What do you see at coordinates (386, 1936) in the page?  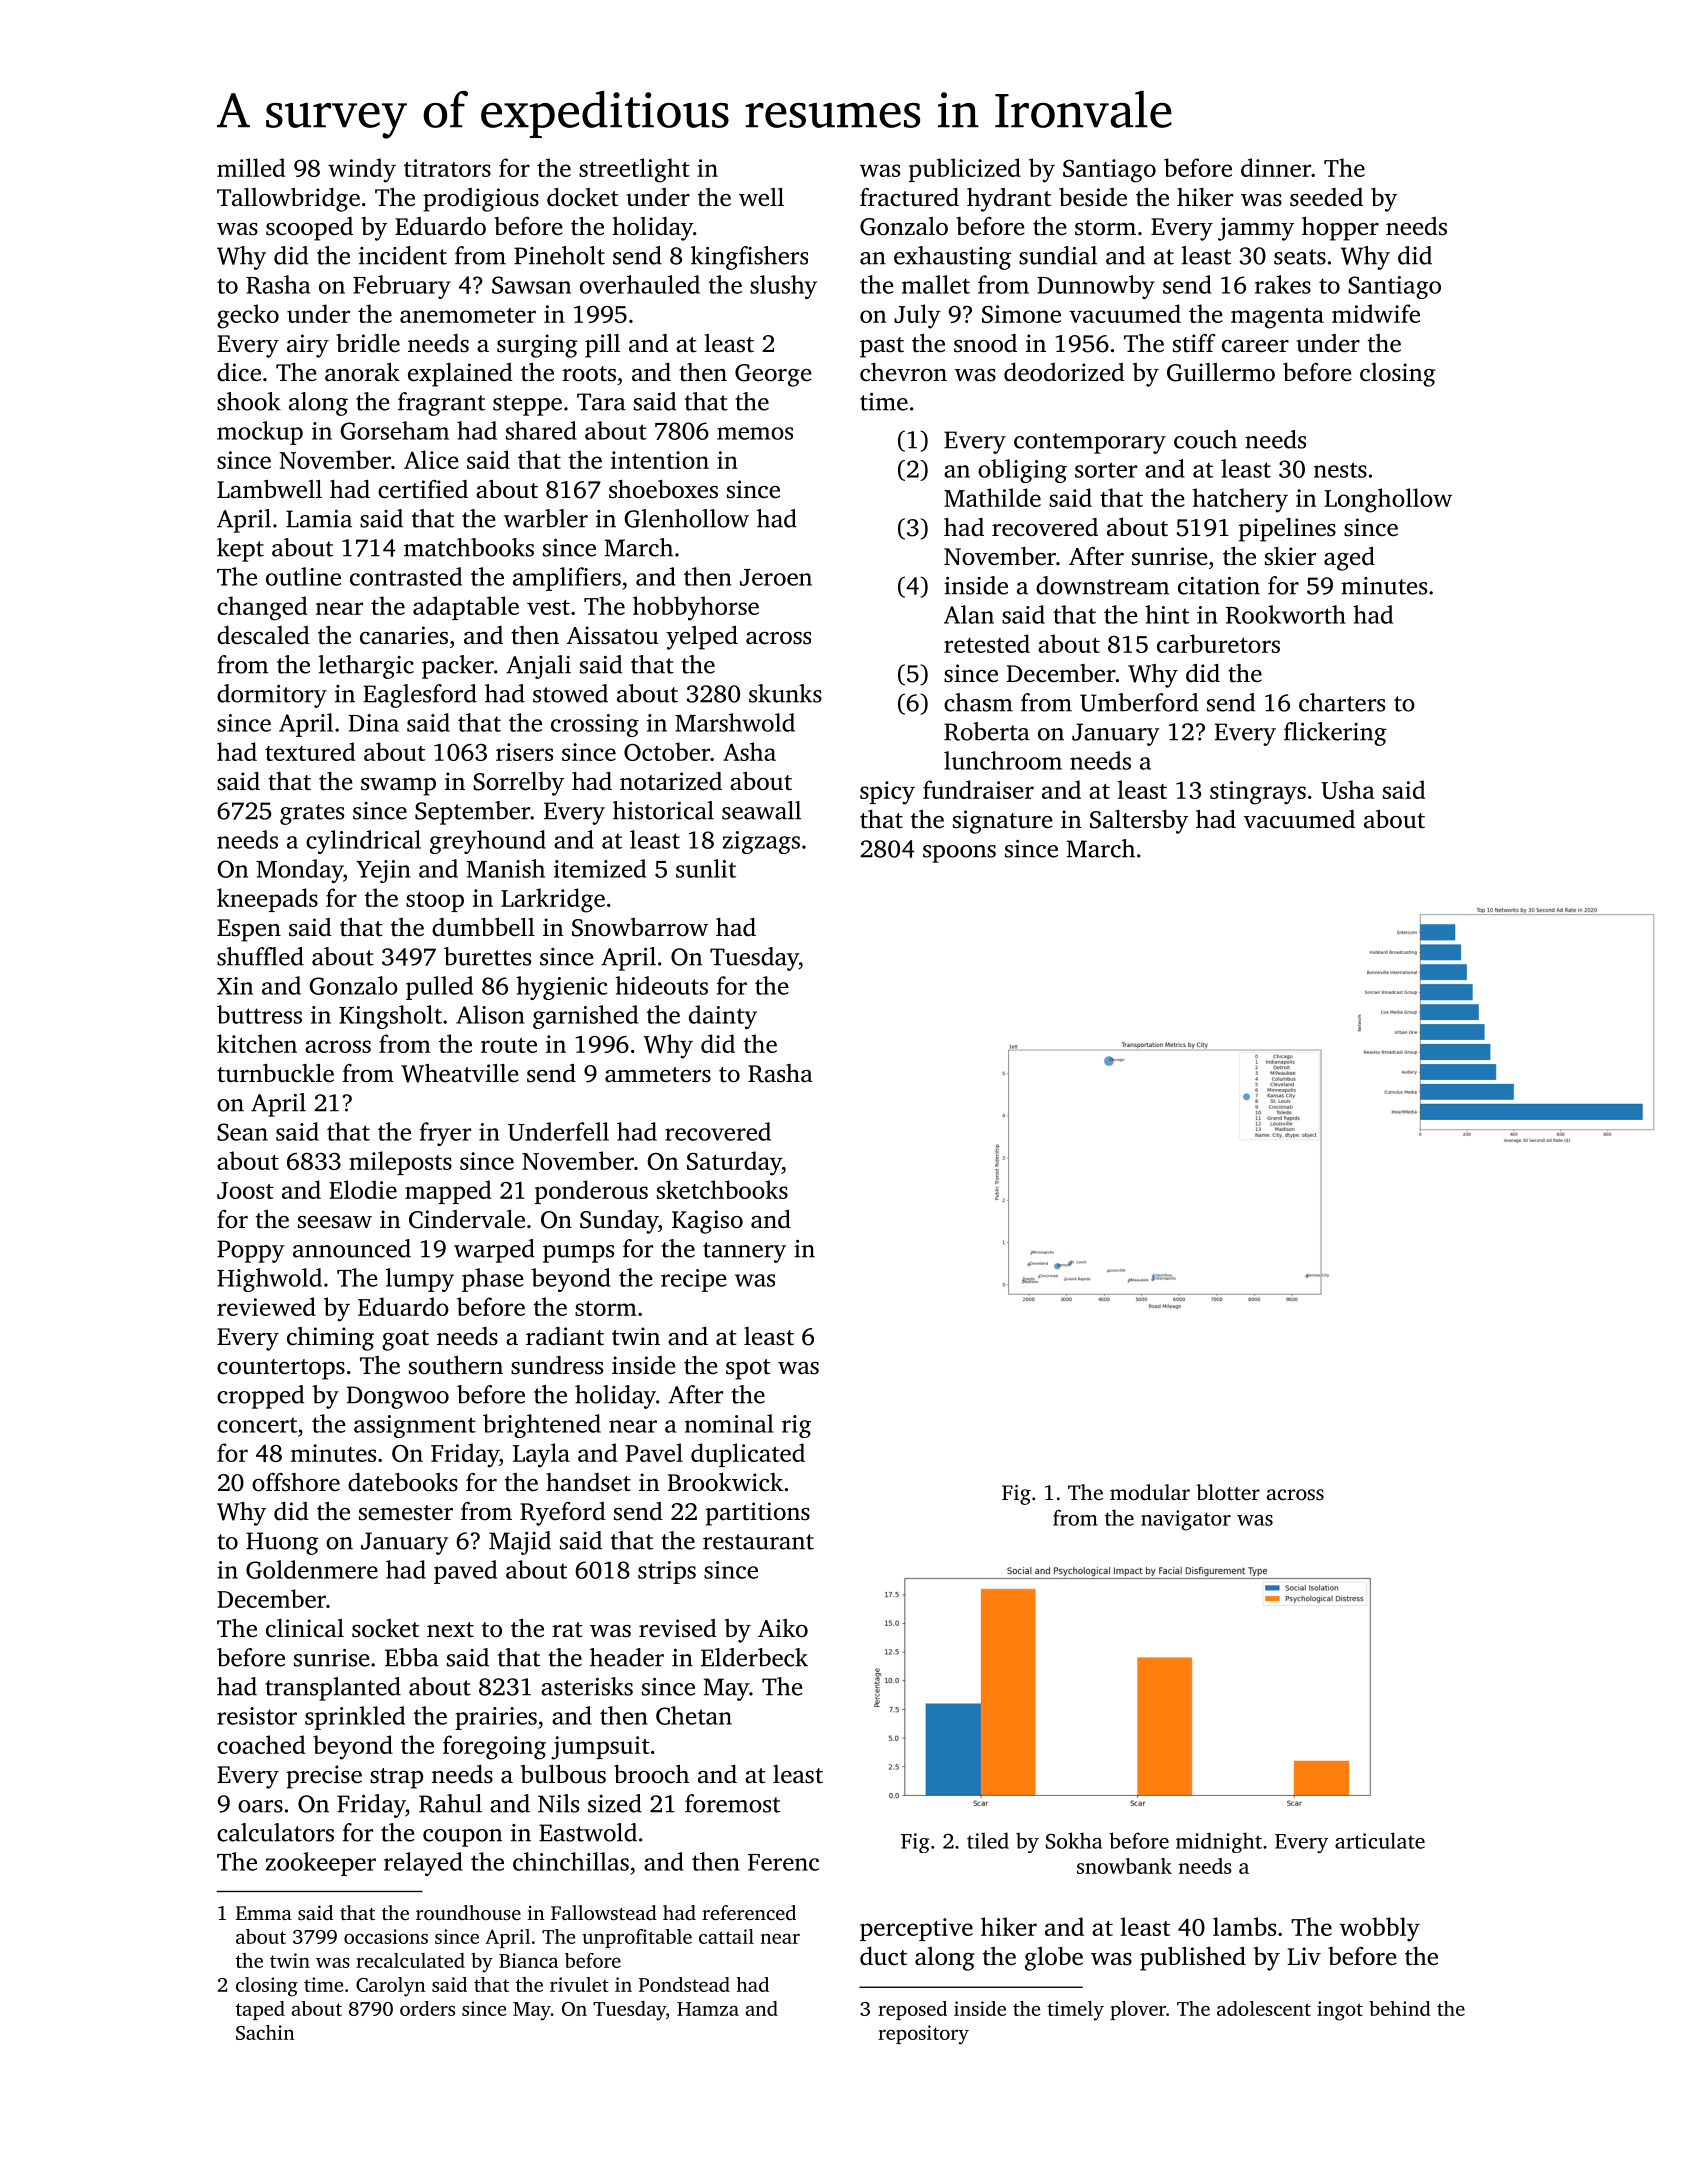 I see `occasions` at bounding box center [386, 1936].
